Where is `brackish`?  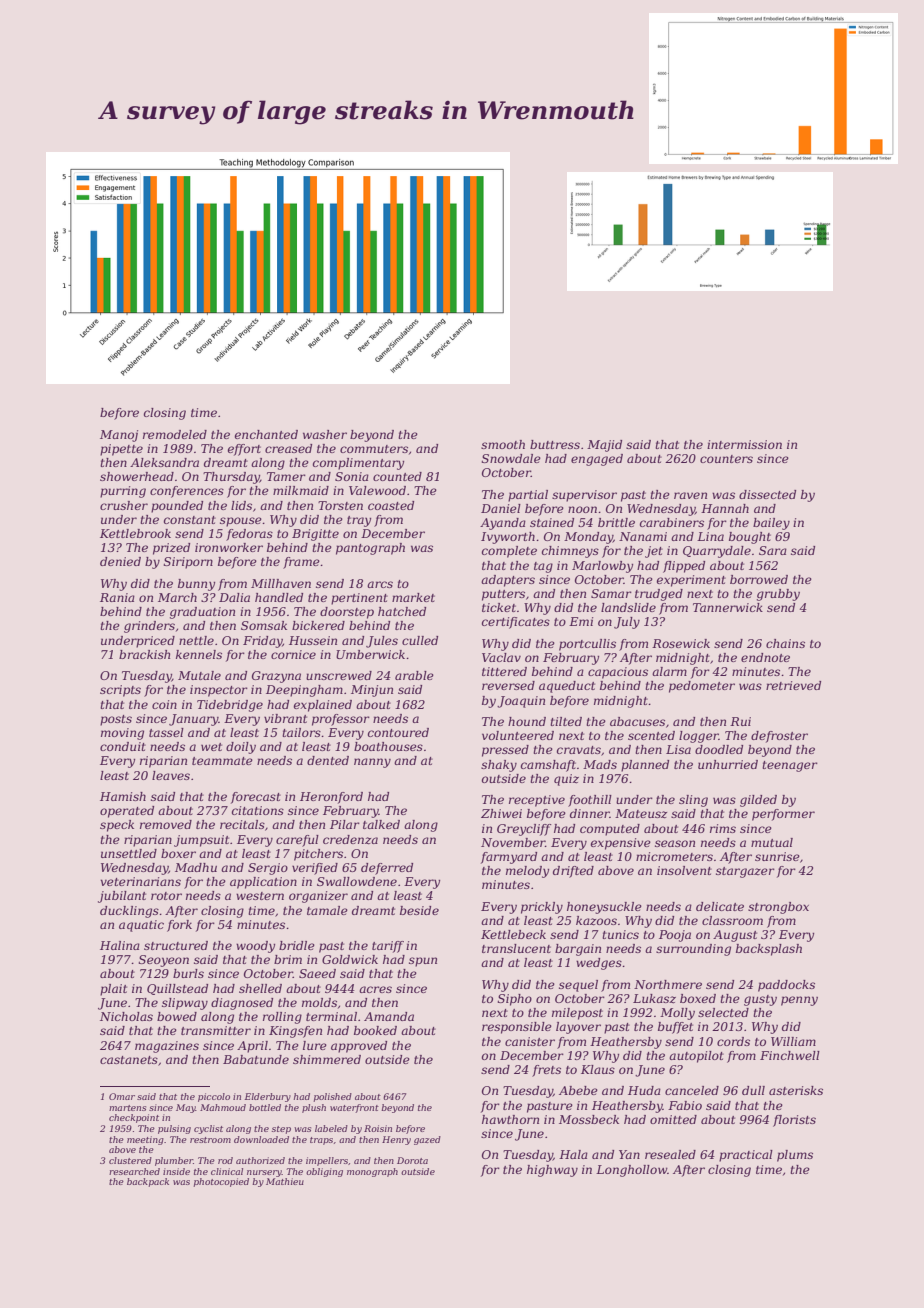 brackish is located at coordinates (144, 654).
